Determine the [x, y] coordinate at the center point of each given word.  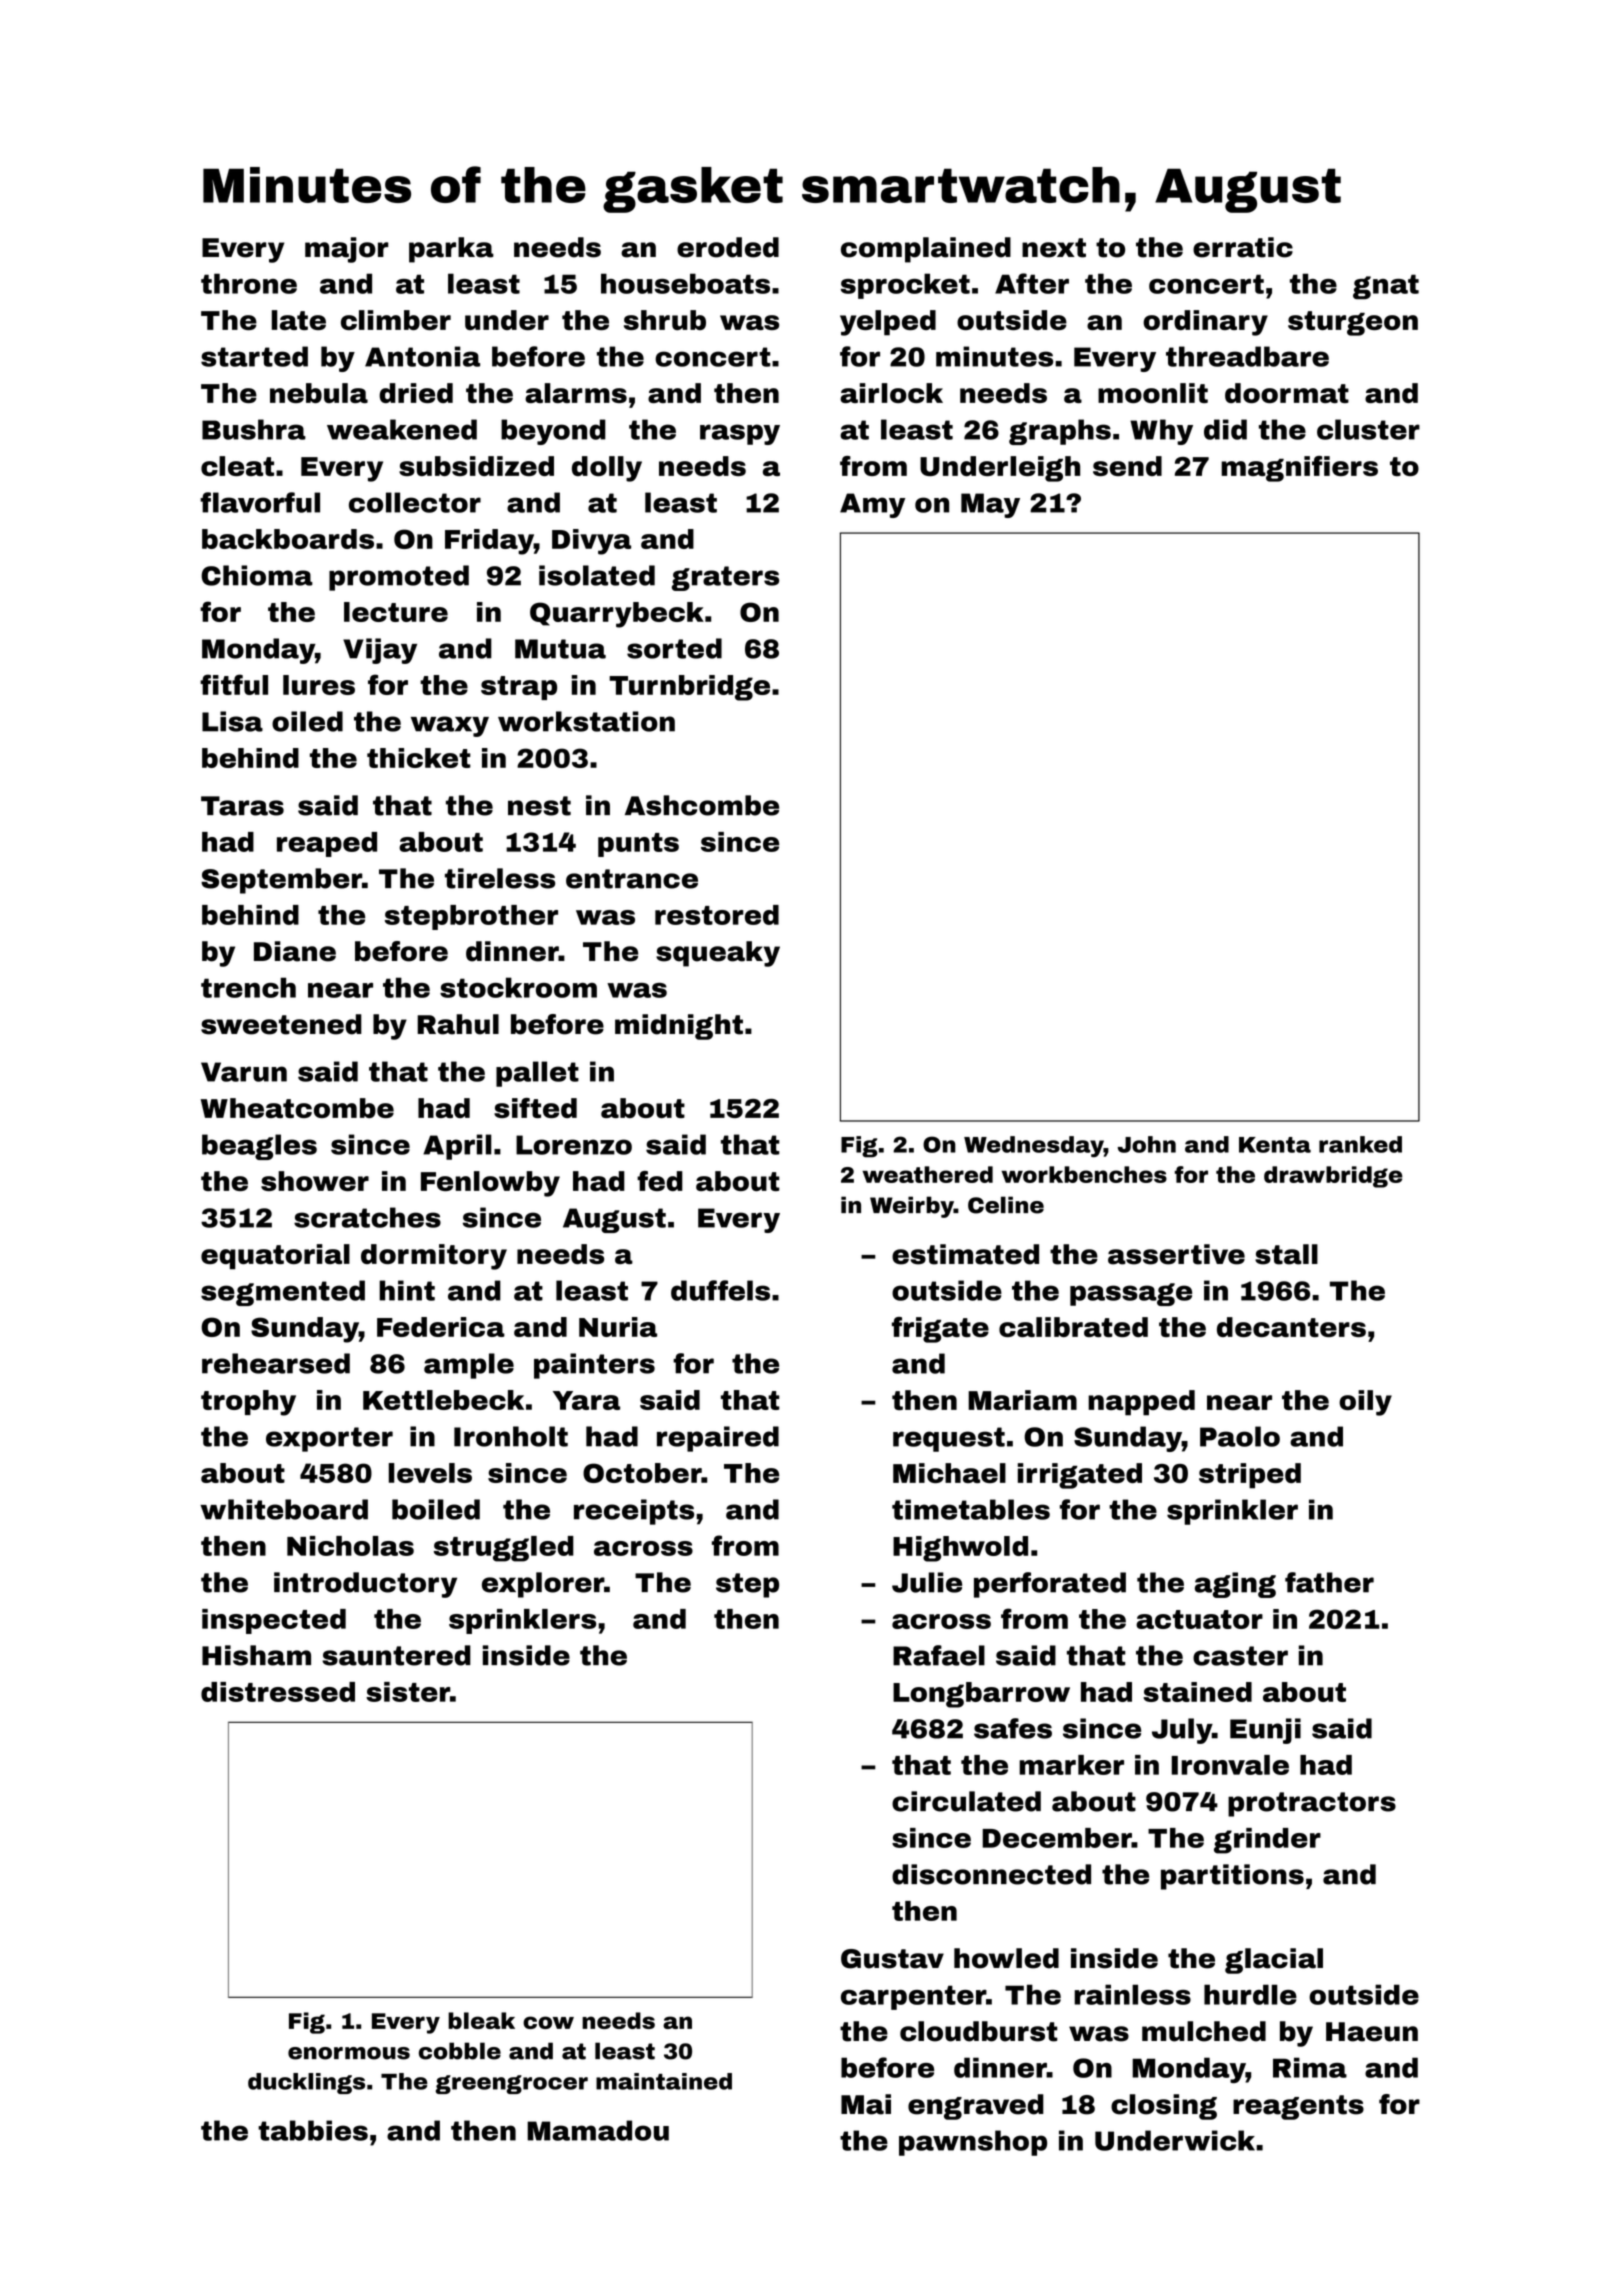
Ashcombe [702, 805]
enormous [349, 2053]
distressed [278, 1692]
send [1127, 466]
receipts [634, 1512]
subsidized [476, 466]
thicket [419, 758]
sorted [674, 648]
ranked [1360, 1144]
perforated [1050, 1585]
